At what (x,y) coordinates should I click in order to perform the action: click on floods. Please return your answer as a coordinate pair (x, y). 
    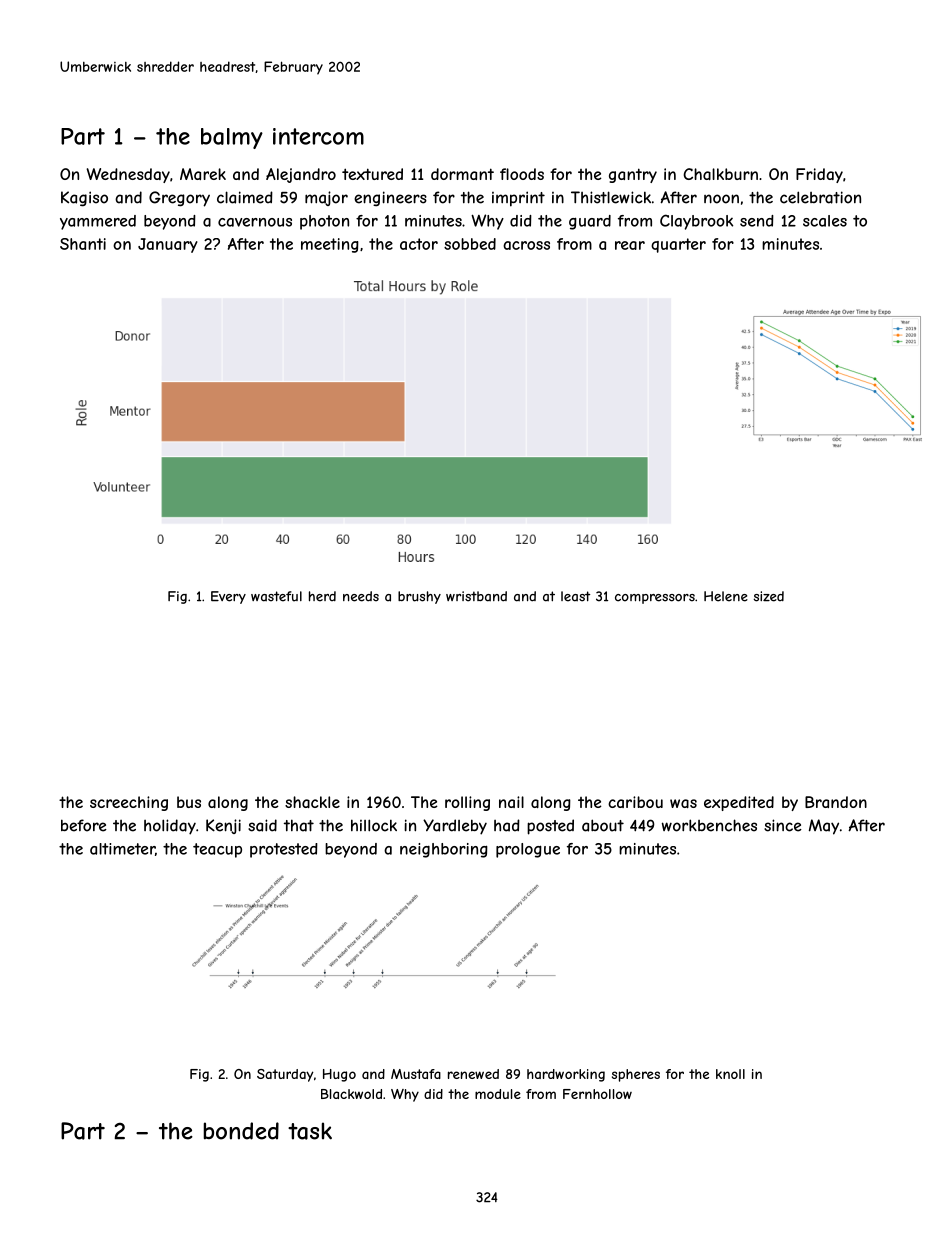
    Looking at the image, I should click on (522, 174).
